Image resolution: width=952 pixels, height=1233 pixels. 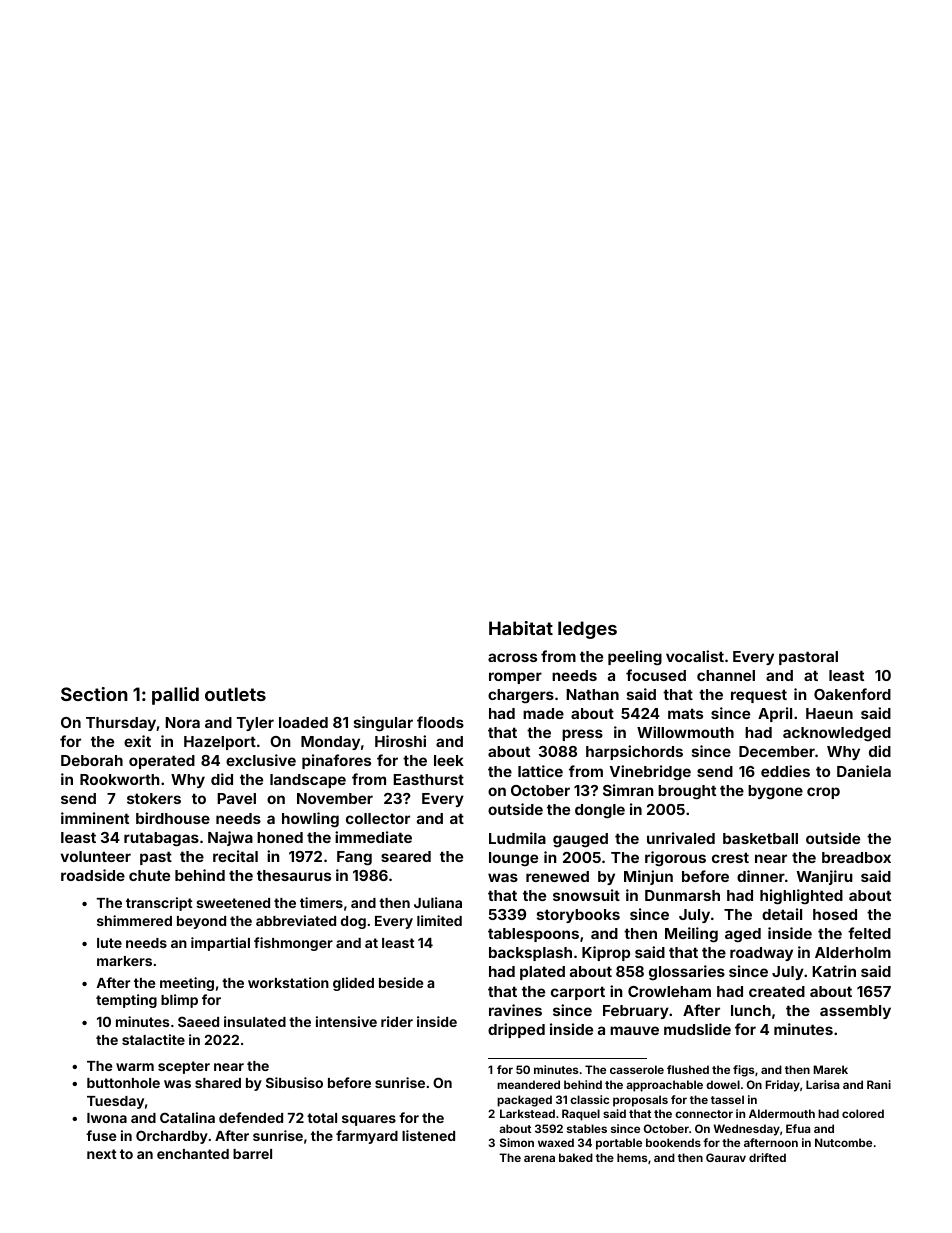 What do you see at coordinates (515, 678) in the page?
I see `romper` at bounding box center [515, 678].
